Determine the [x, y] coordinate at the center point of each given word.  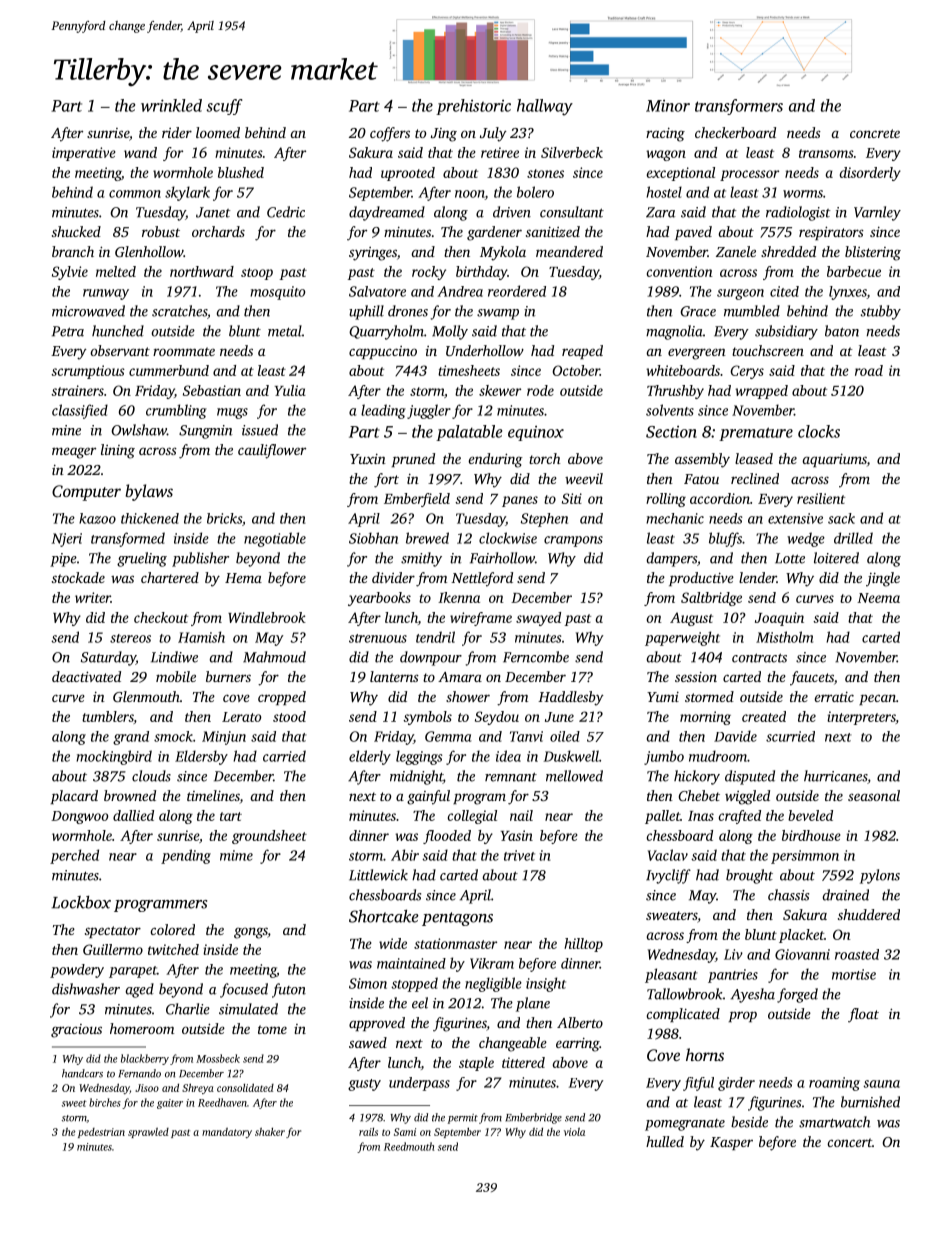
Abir [405, 855]
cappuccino [383, 352]
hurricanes [835, 776]
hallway [545, 107]
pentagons [457, 919]
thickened [150, 518]
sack [841, 518]
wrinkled [171, 105]
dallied [133, 815]
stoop [257, 274]
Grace [698, 311]
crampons [573, 541]
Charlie [188, 1009]
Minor [668, 106]
